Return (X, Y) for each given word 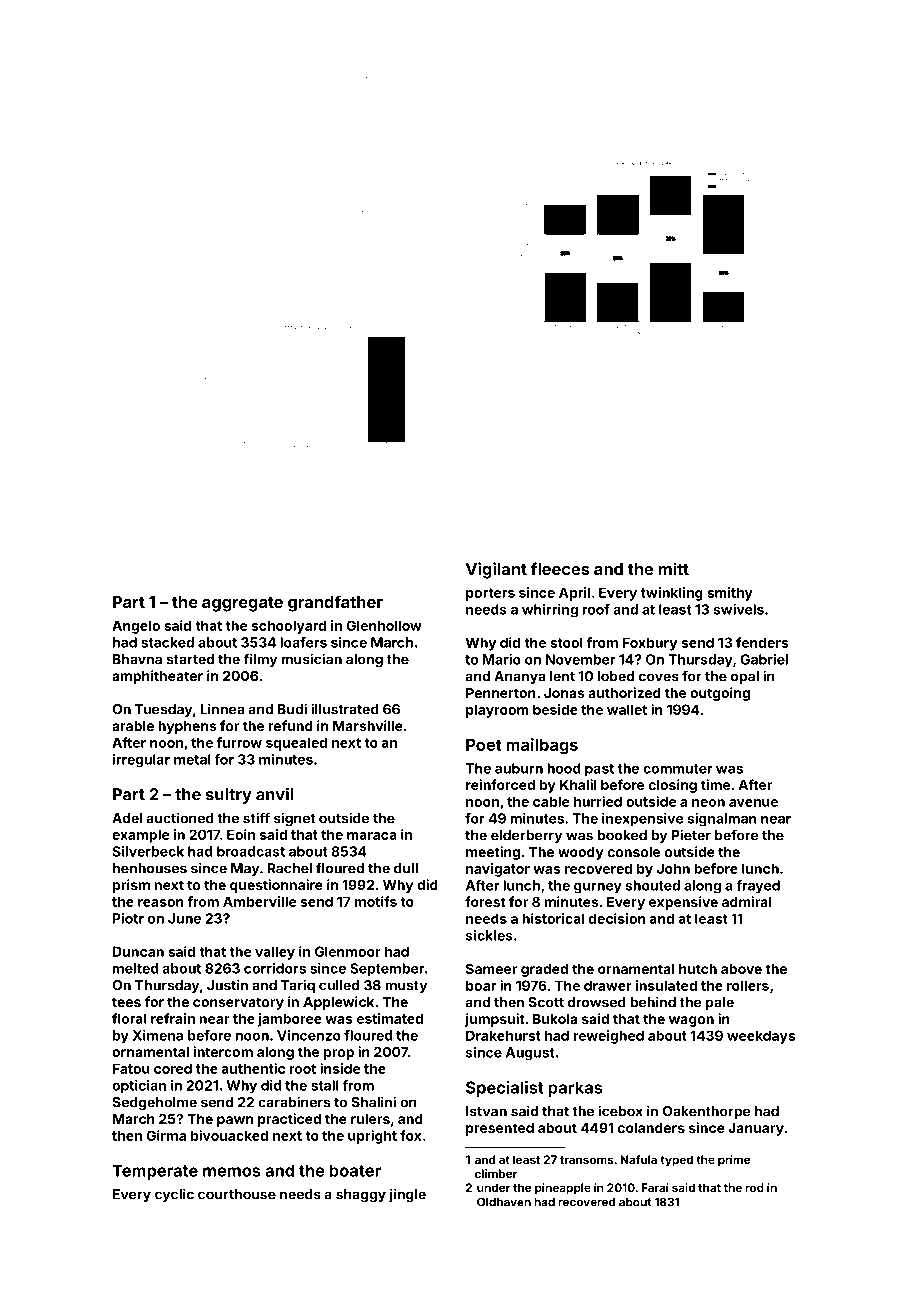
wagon (691, 1021)
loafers (303, 642)
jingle (407, 1195)
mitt (674, 568)
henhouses (150, 868)
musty (406, 987)
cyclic (174, 1195)
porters (490, 594)
